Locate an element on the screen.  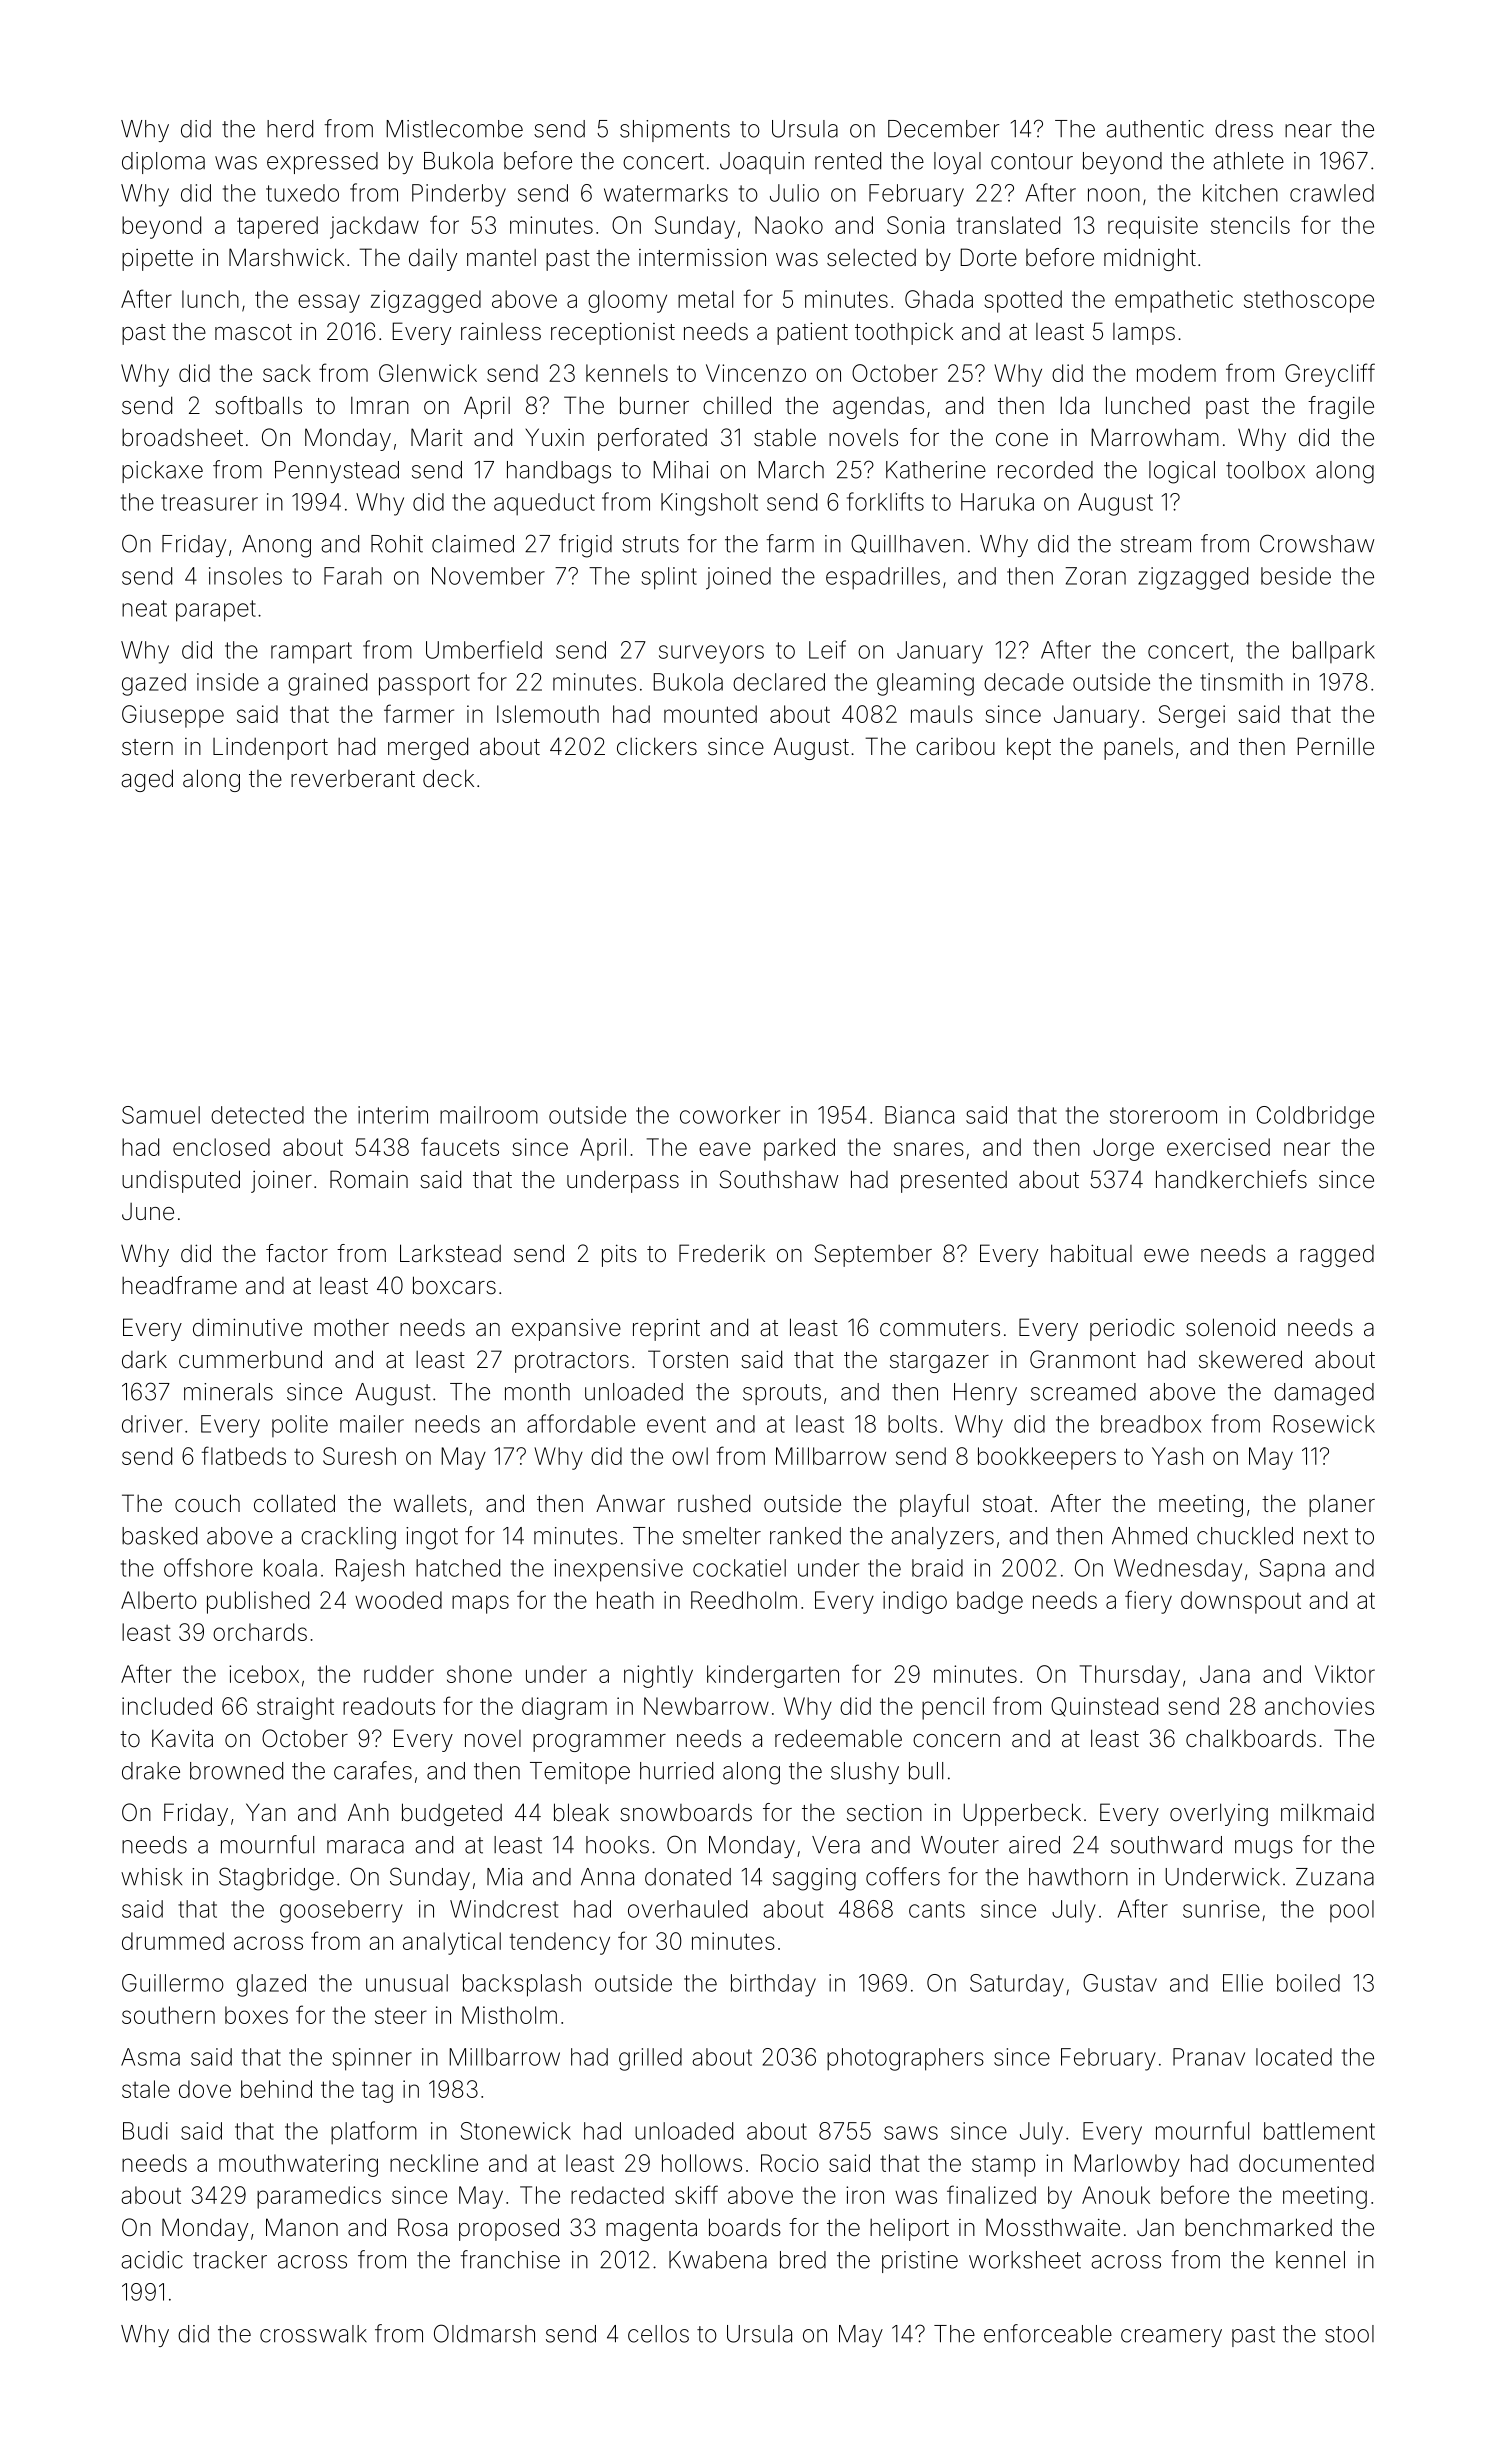
glazed is located at coordinates (271, 1985).
